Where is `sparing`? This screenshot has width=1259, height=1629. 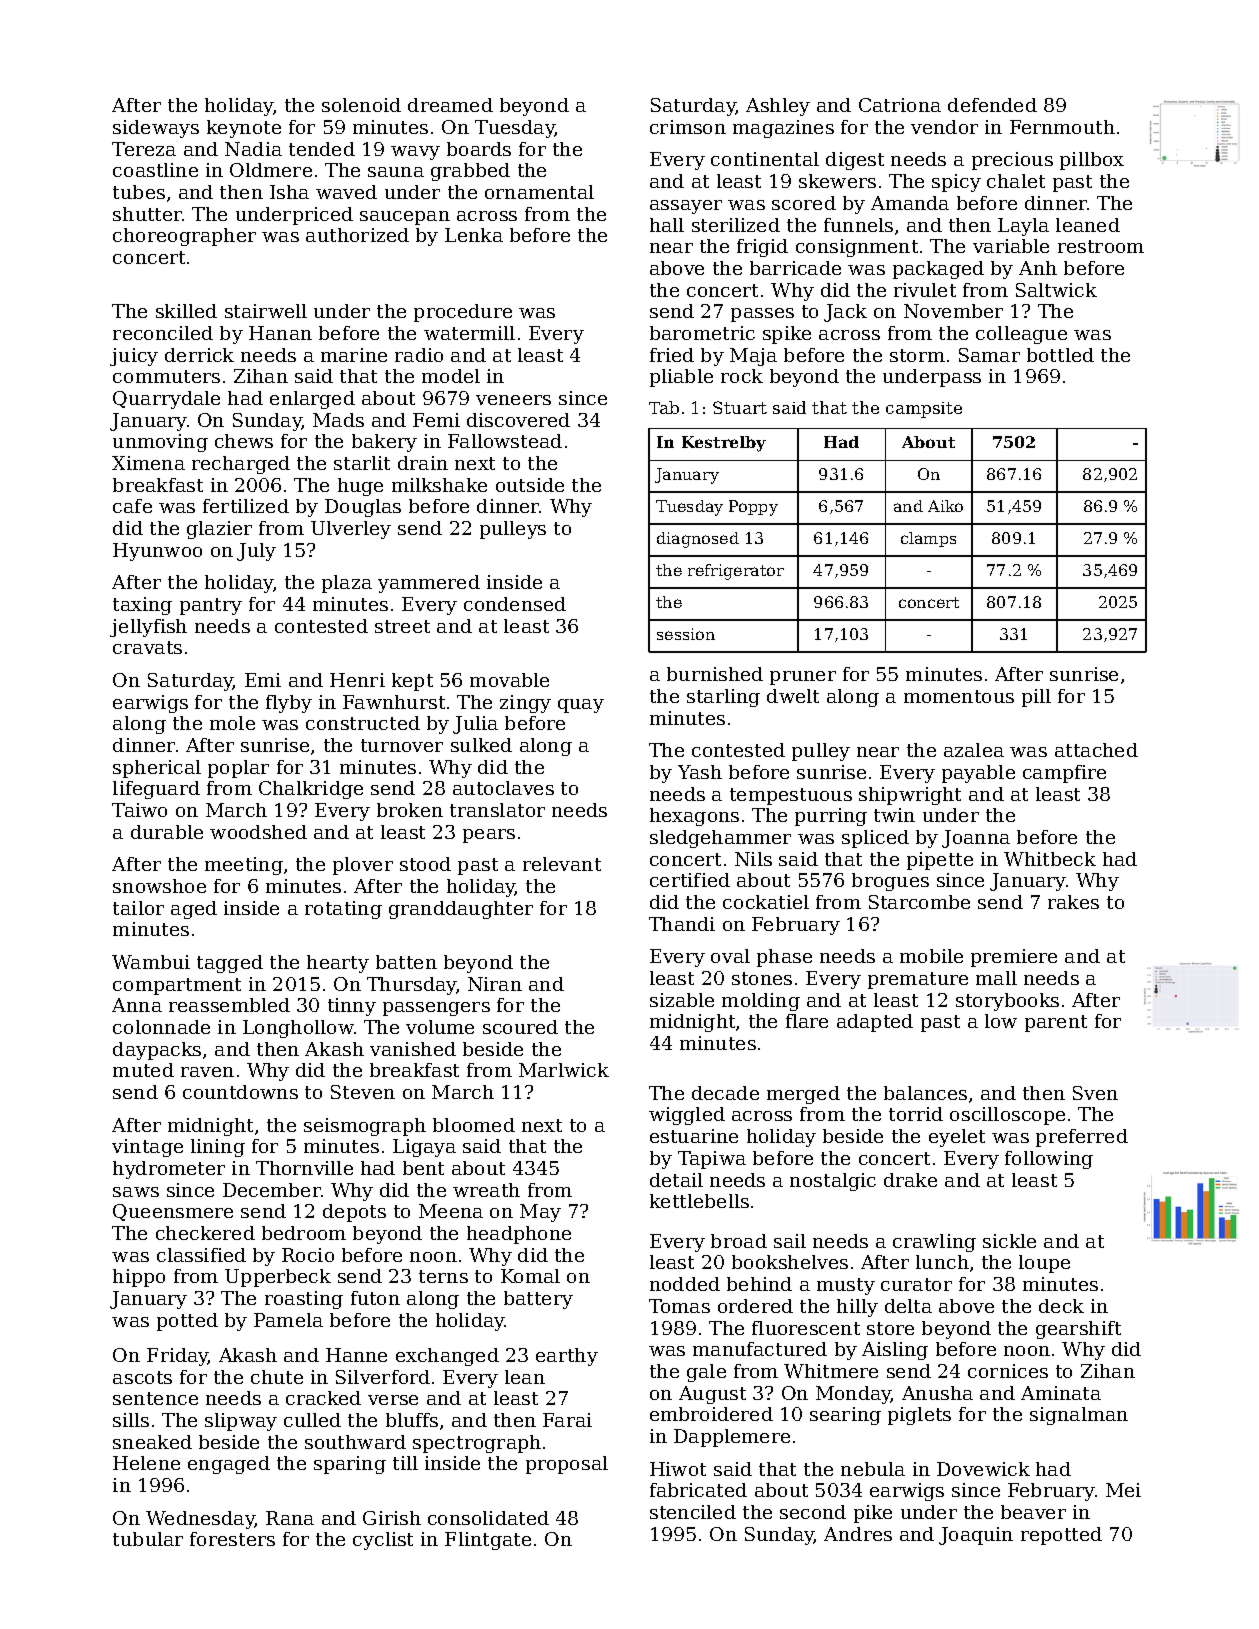
sparing is located at coordinates (350, 1465).
